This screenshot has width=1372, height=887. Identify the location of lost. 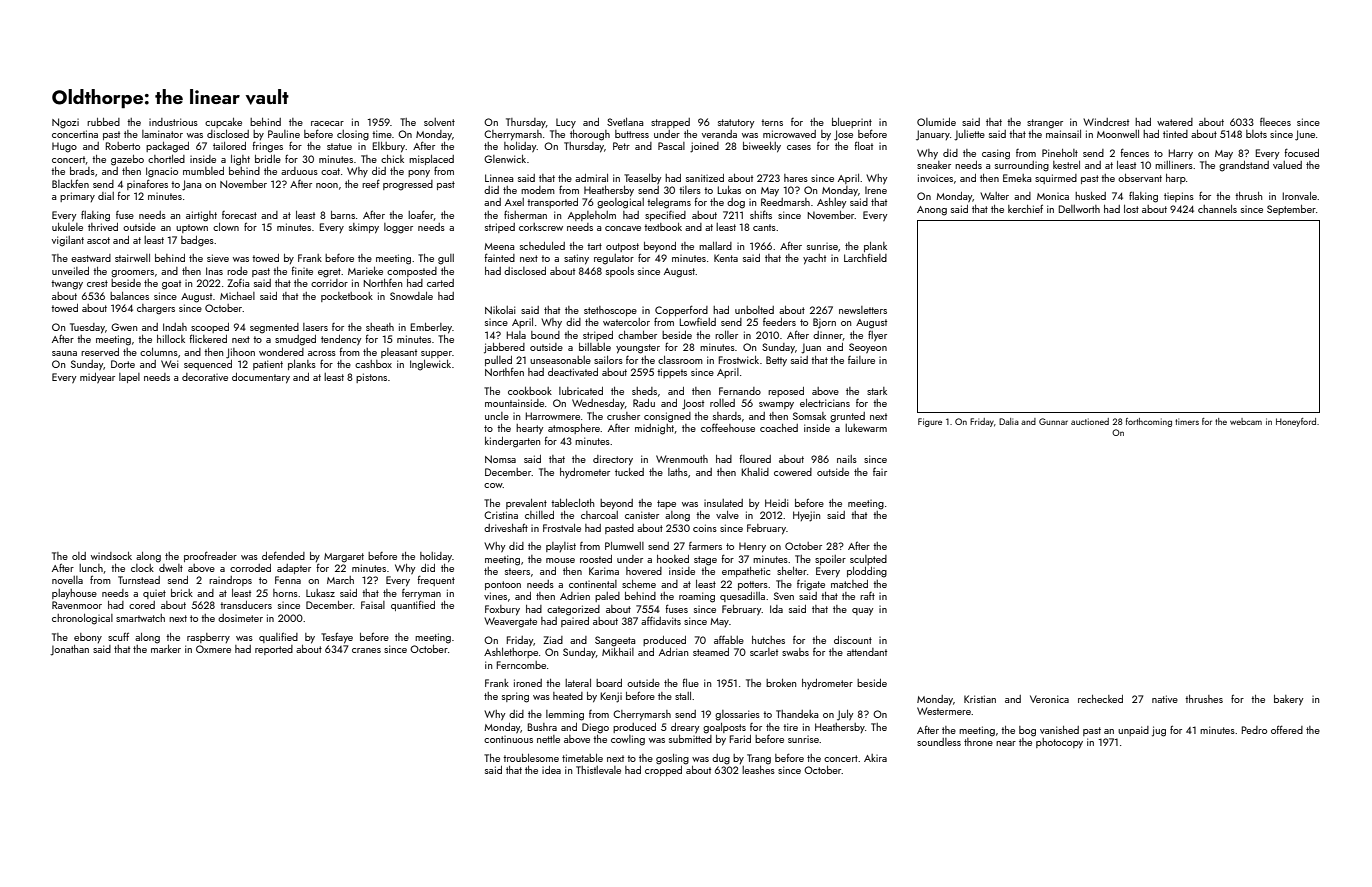
(1131, 209).
